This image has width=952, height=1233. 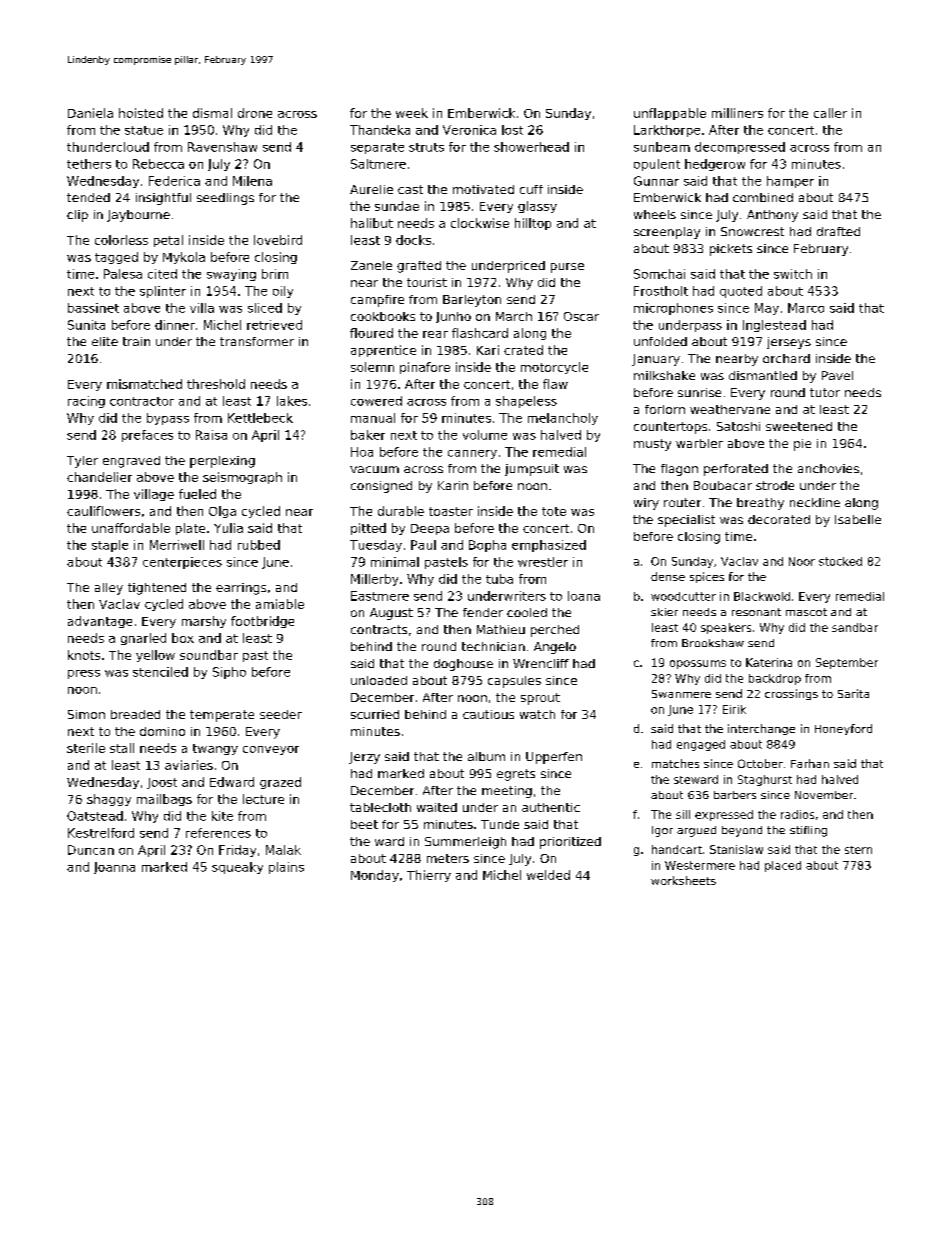 I want to click on Satoshi, so click(x=738, y=426).
